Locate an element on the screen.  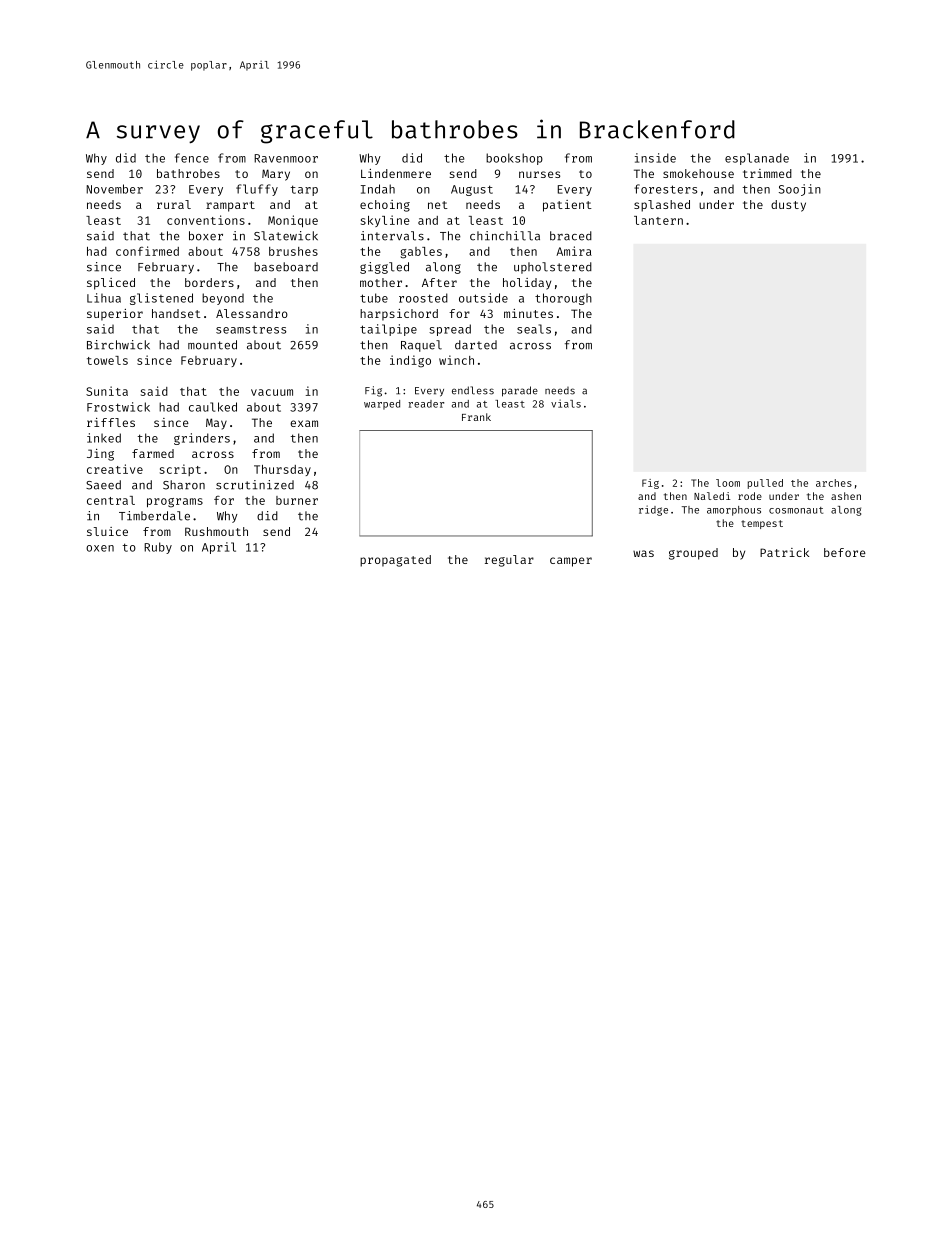
grouped is located at coordinates (693, 554).
